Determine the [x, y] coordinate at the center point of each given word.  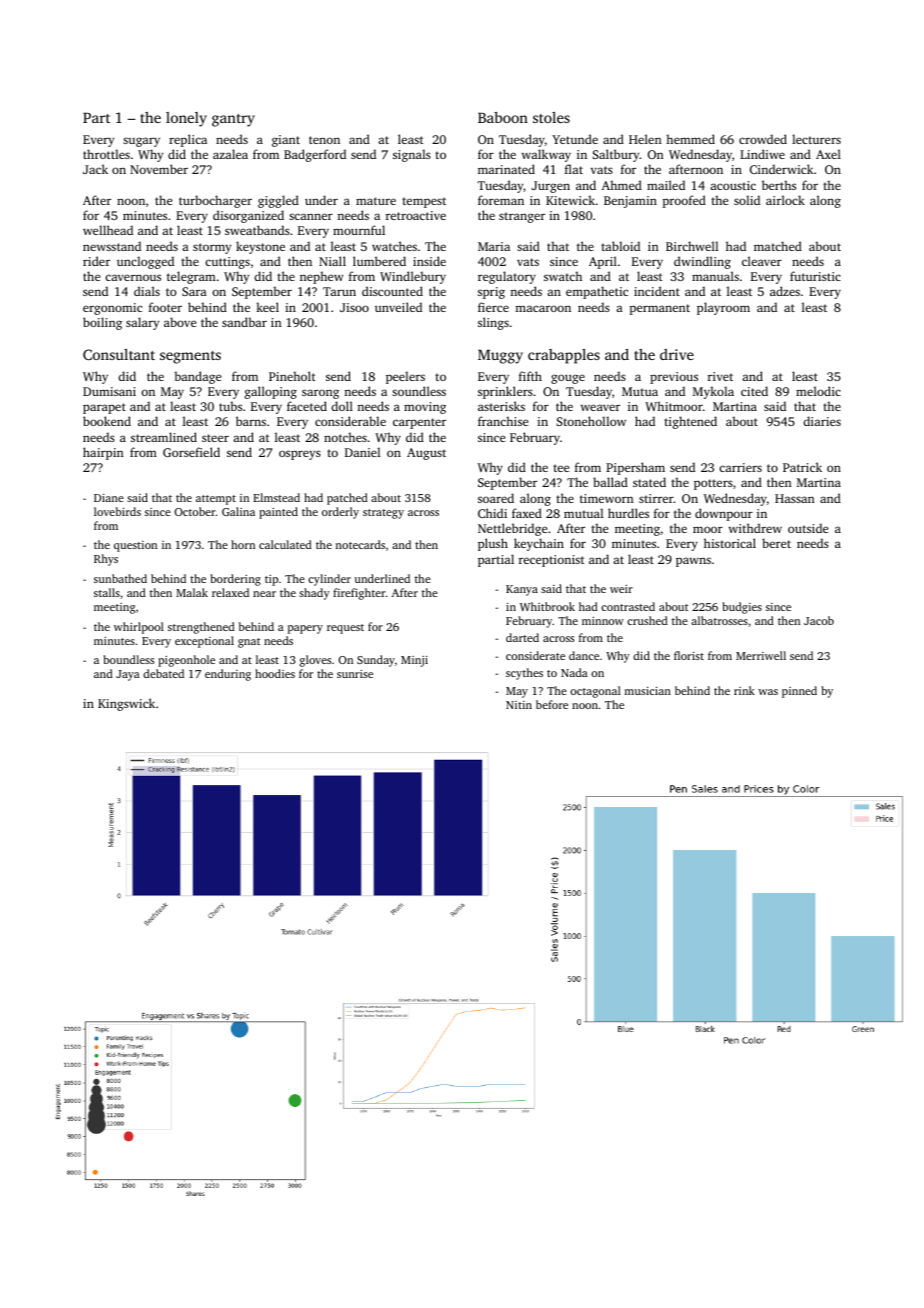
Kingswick [126, 704]
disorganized [248, 216]
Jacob [819, 620]
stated [649, 482]
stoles [551, 117]
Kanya [522, 590]
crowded [763, 139]
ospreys [300, 455]
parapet [104, 408]
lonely [186, 119]
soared [496, 498]
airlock [785, 200]
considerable [350, 421]
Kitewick [570, 200]
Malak [192, 592]
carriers [740, 467]
